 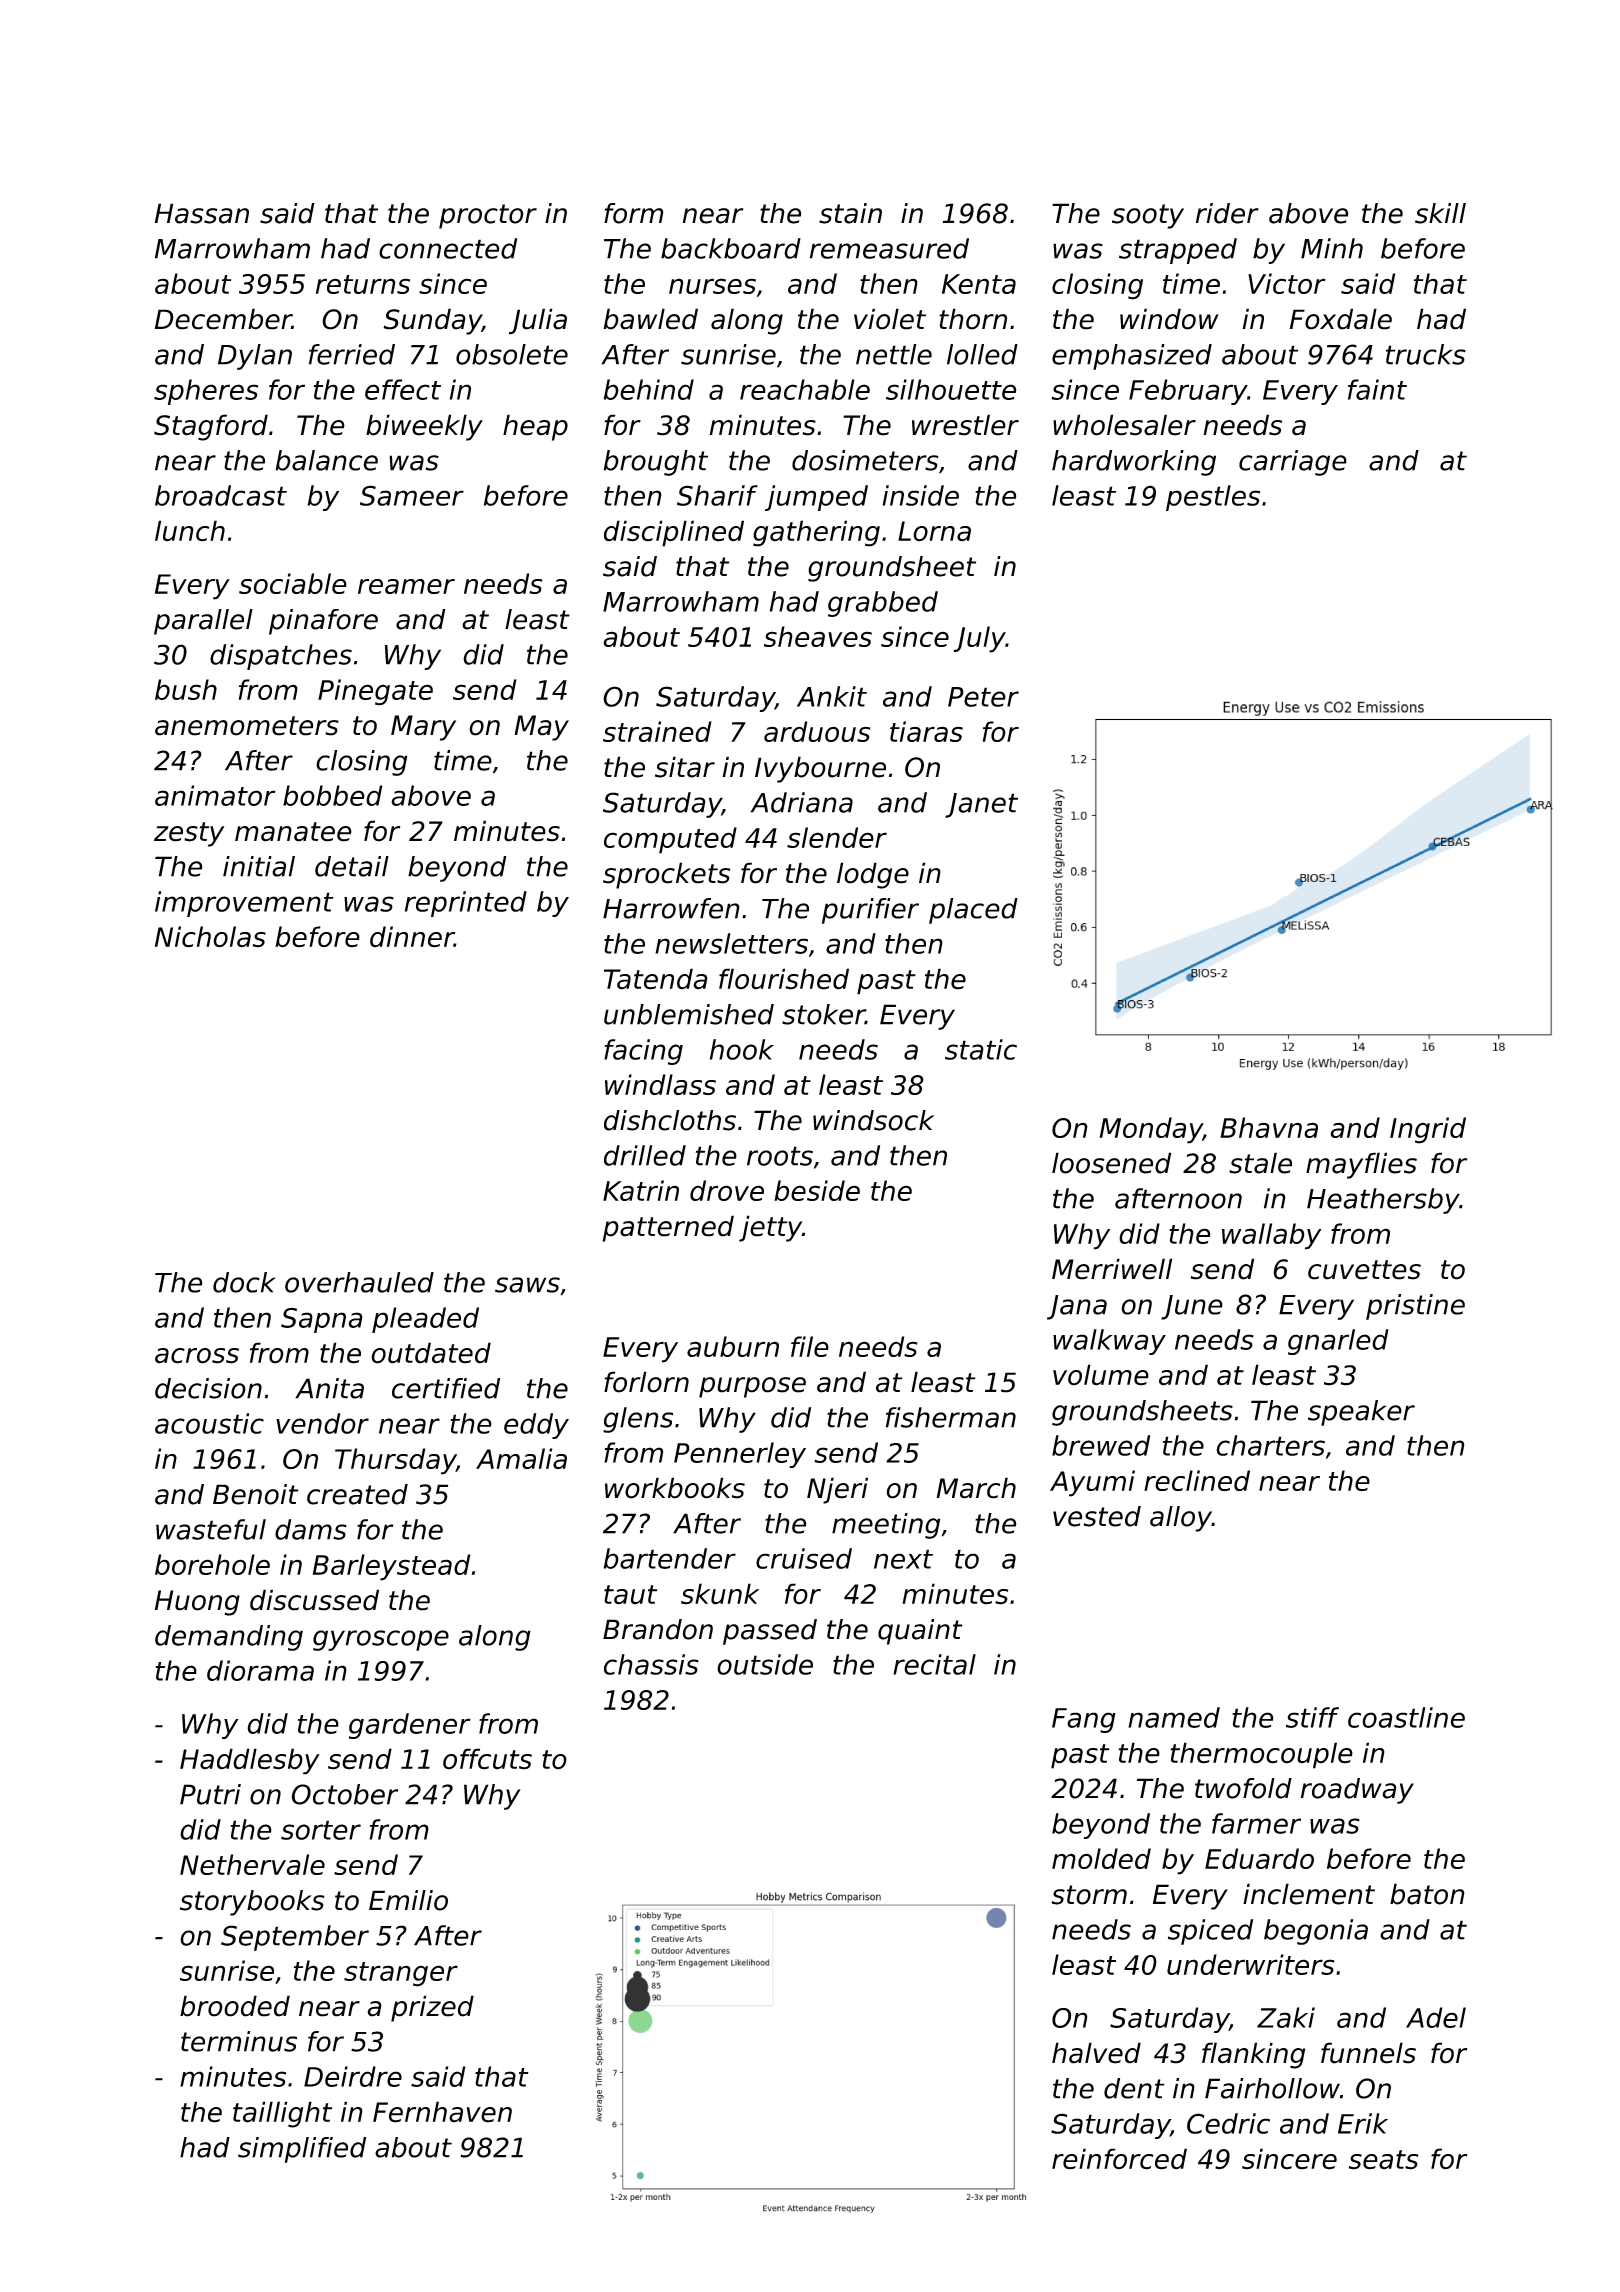 What do you see at coordinates (401, 1974) in the page?
I see `stranger` at bounding box center [401, 1974].
